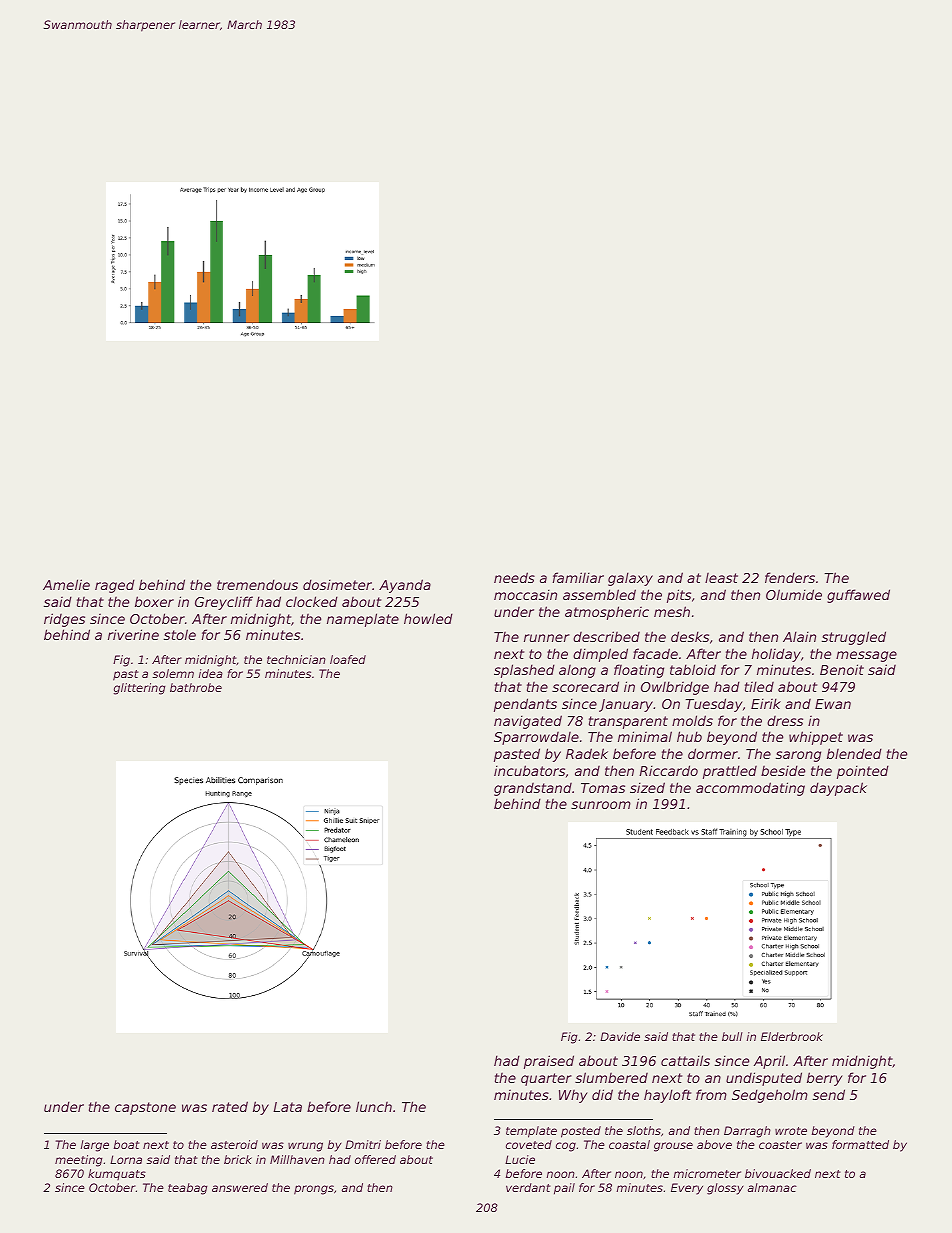 The image size is (952, 1233). Describe the element at coordinates (525, 705) in the screenshot. I see `pendants` at that location.
